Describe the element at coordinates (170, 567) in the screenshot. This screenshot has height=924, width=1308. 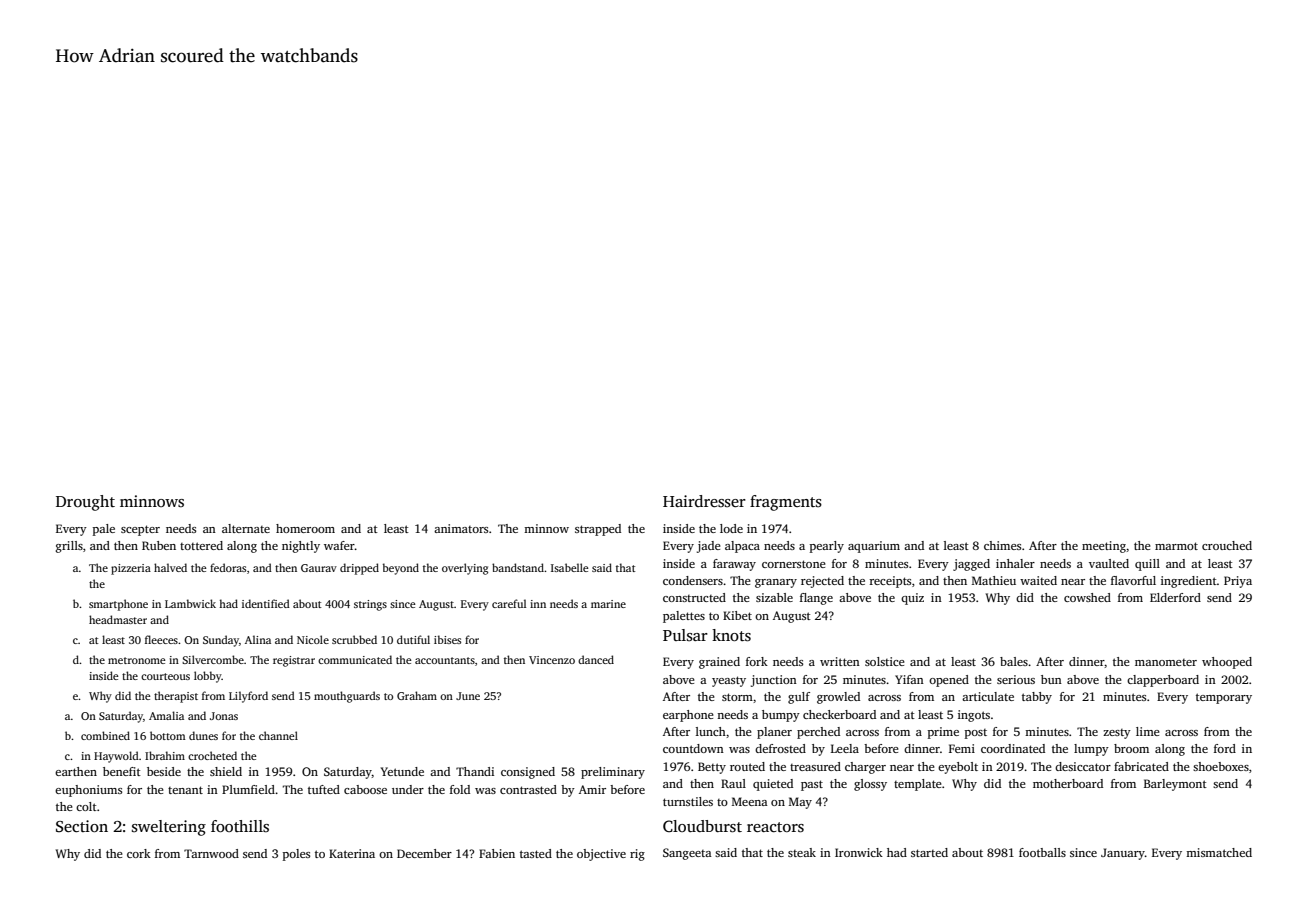
I see `halved` at that location.
